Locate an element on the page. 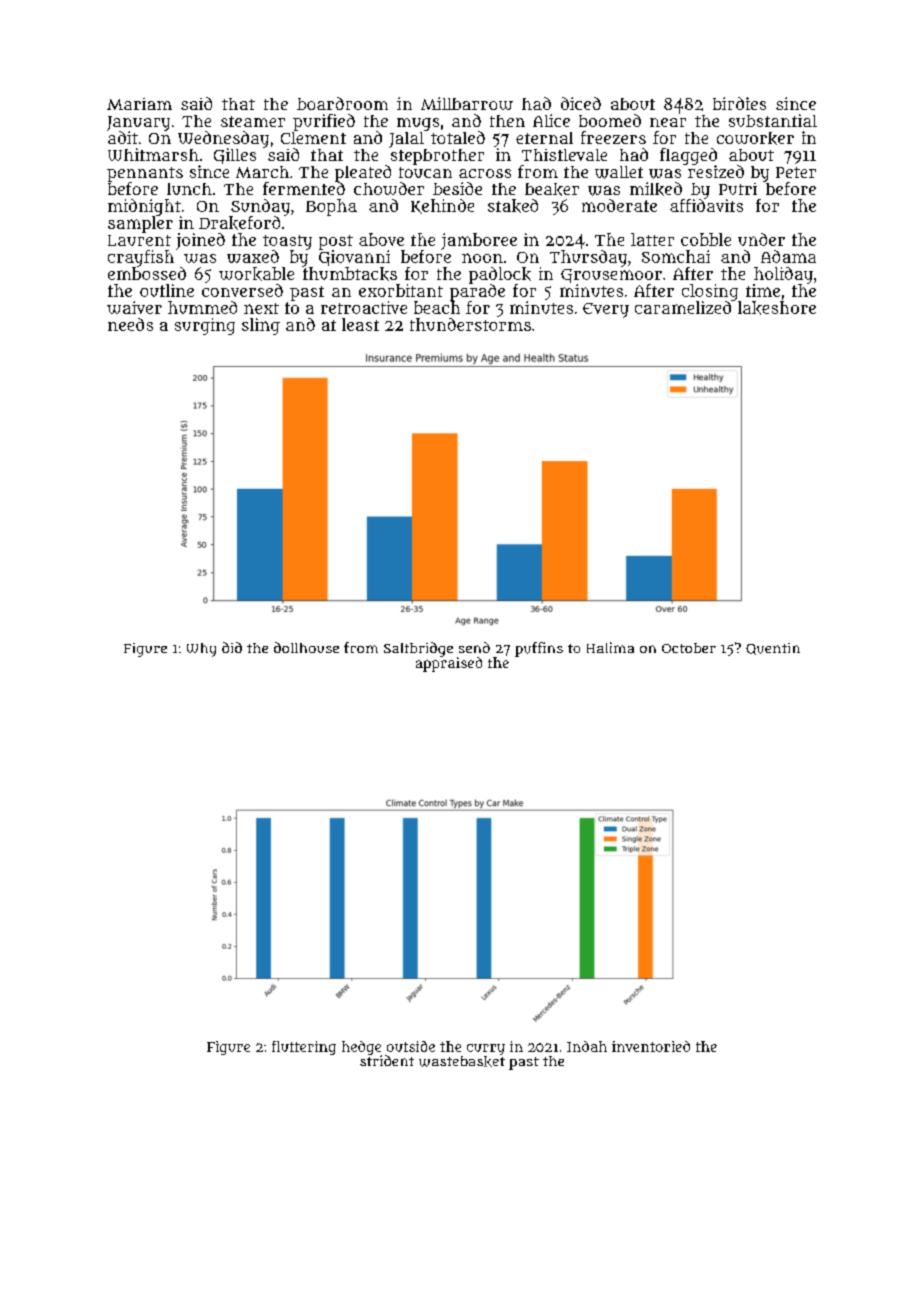 Image resolution: width=924 pixels, height=1308 pixels. dollhouse is located at coordinates (306, 647).
